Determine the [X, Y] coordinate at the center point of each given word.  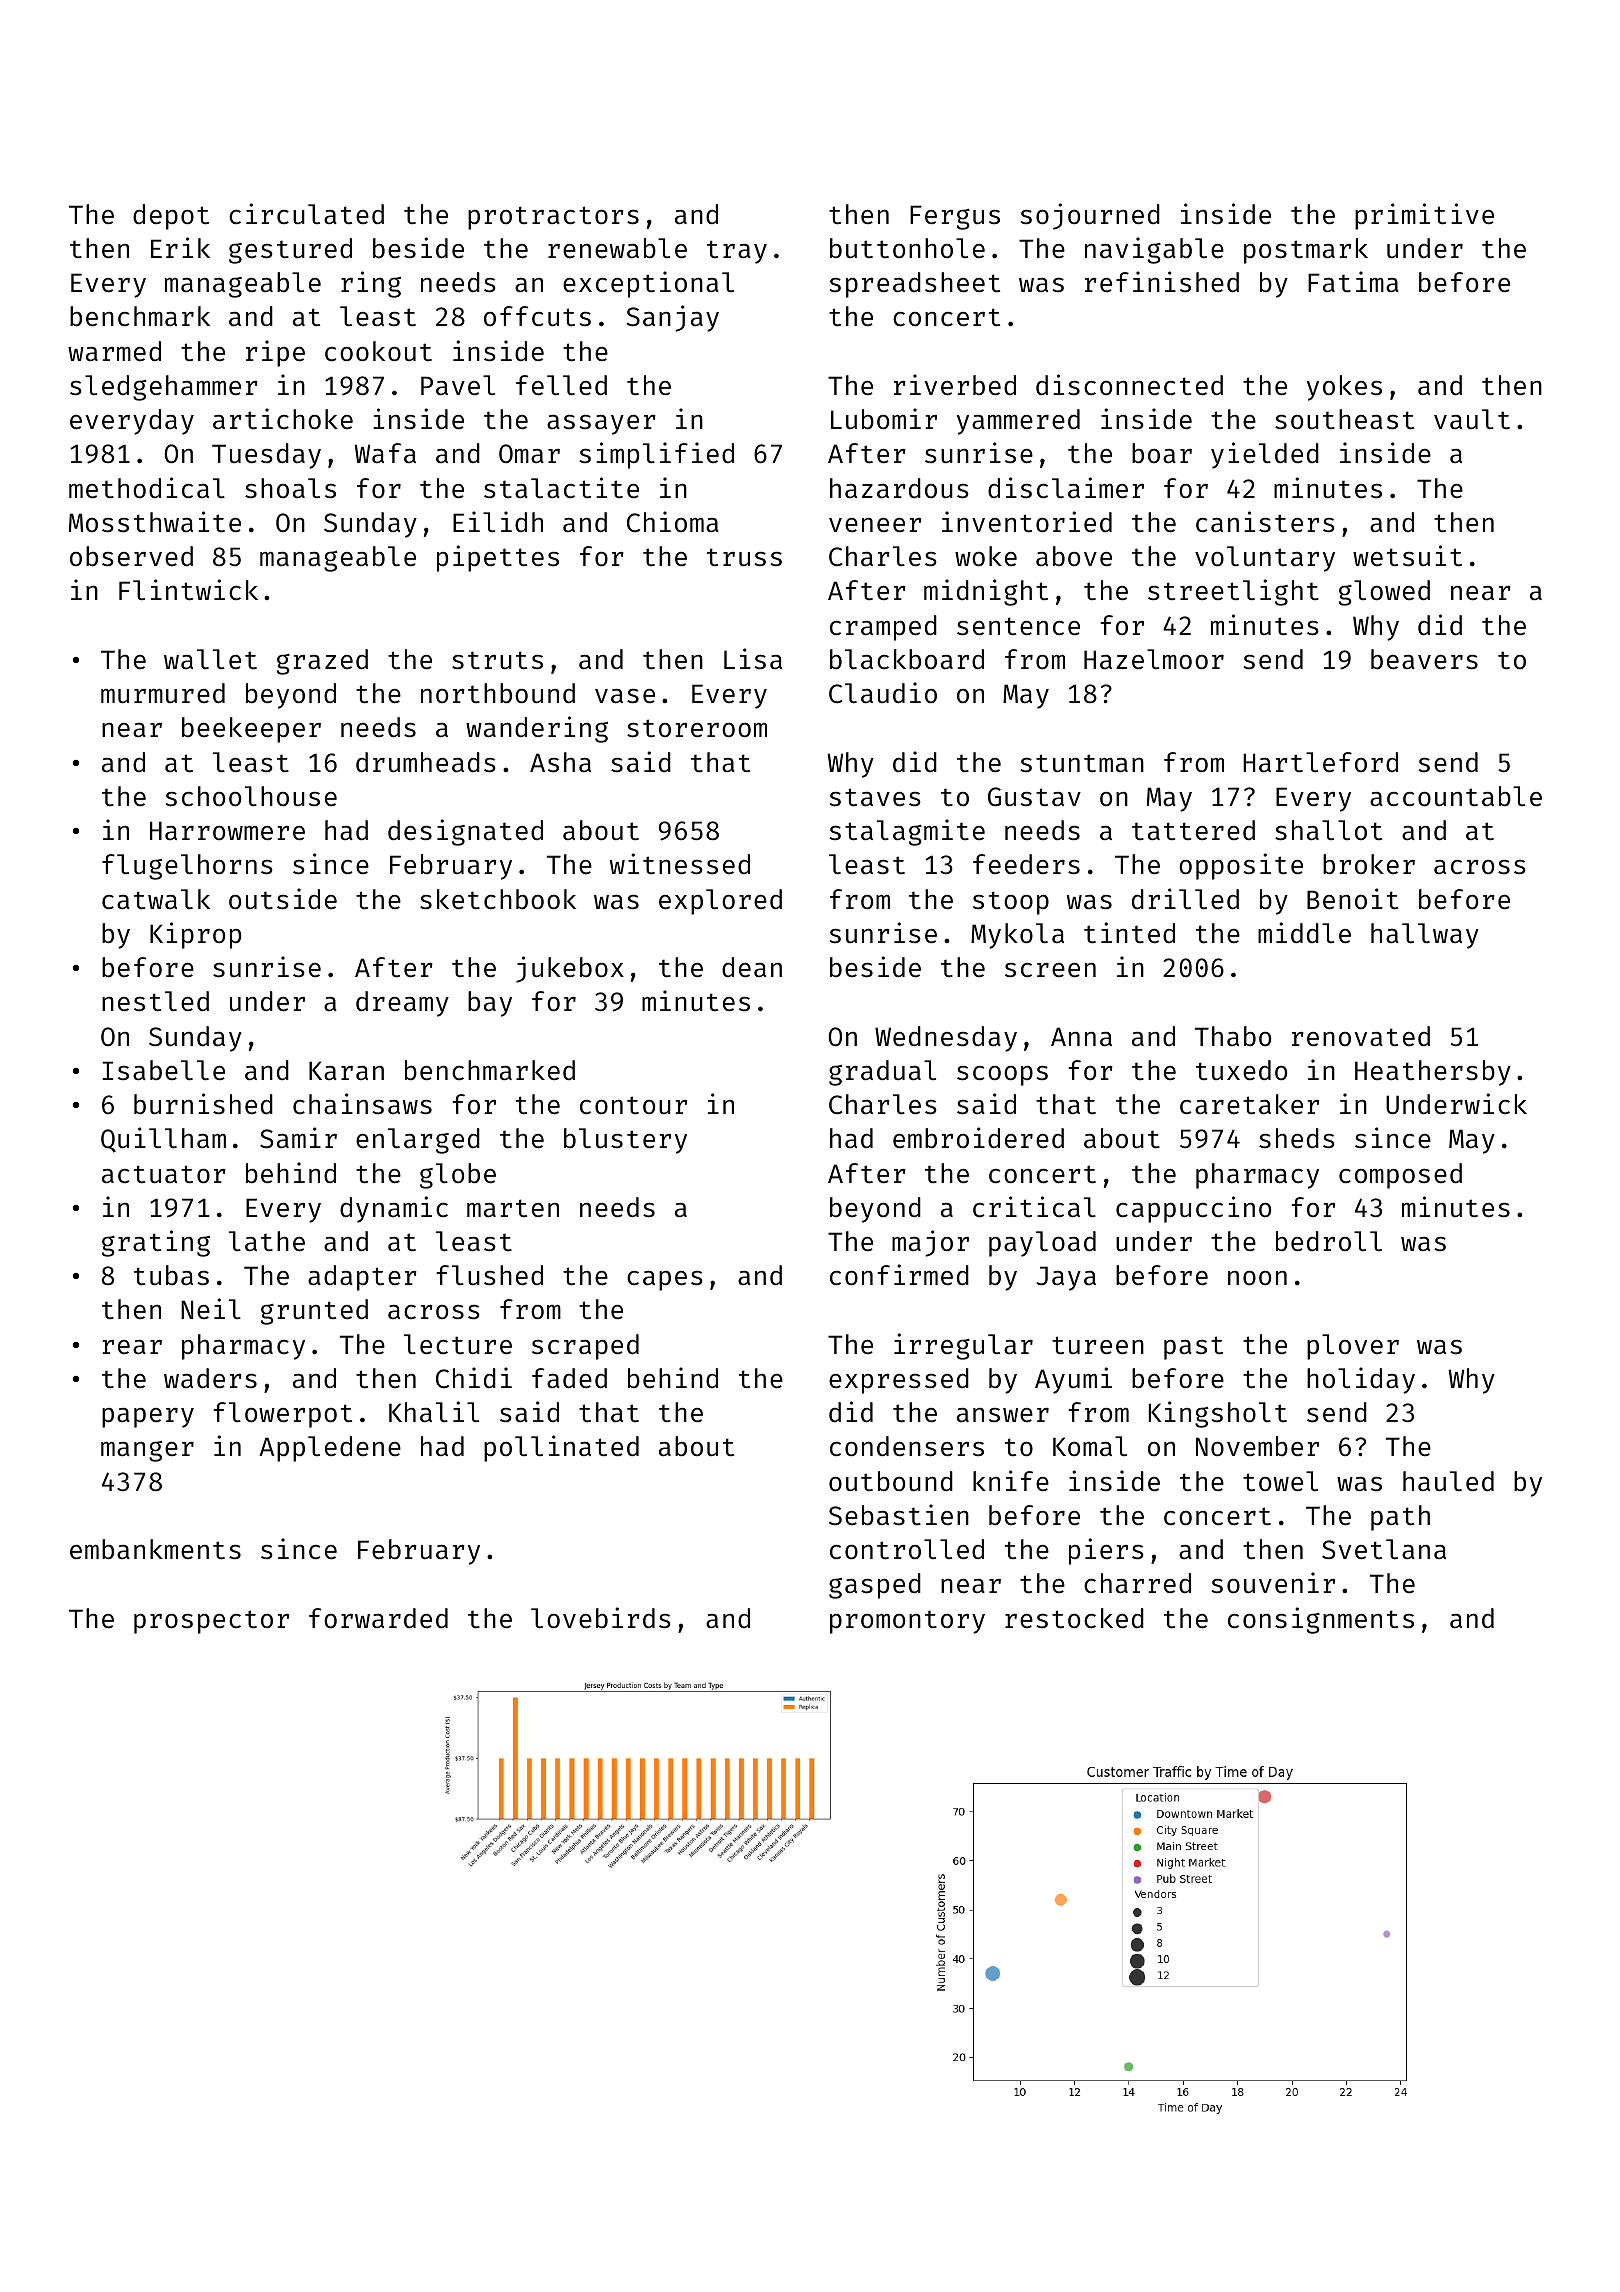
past [1193, 1348]
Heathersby [1433, 1073]
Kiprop [195, 935]
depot [171, 217]
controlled [907, 1549]
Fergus [955, 217]
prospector [211, 1622]
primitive [1424, 216]
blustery [625, 1141]
